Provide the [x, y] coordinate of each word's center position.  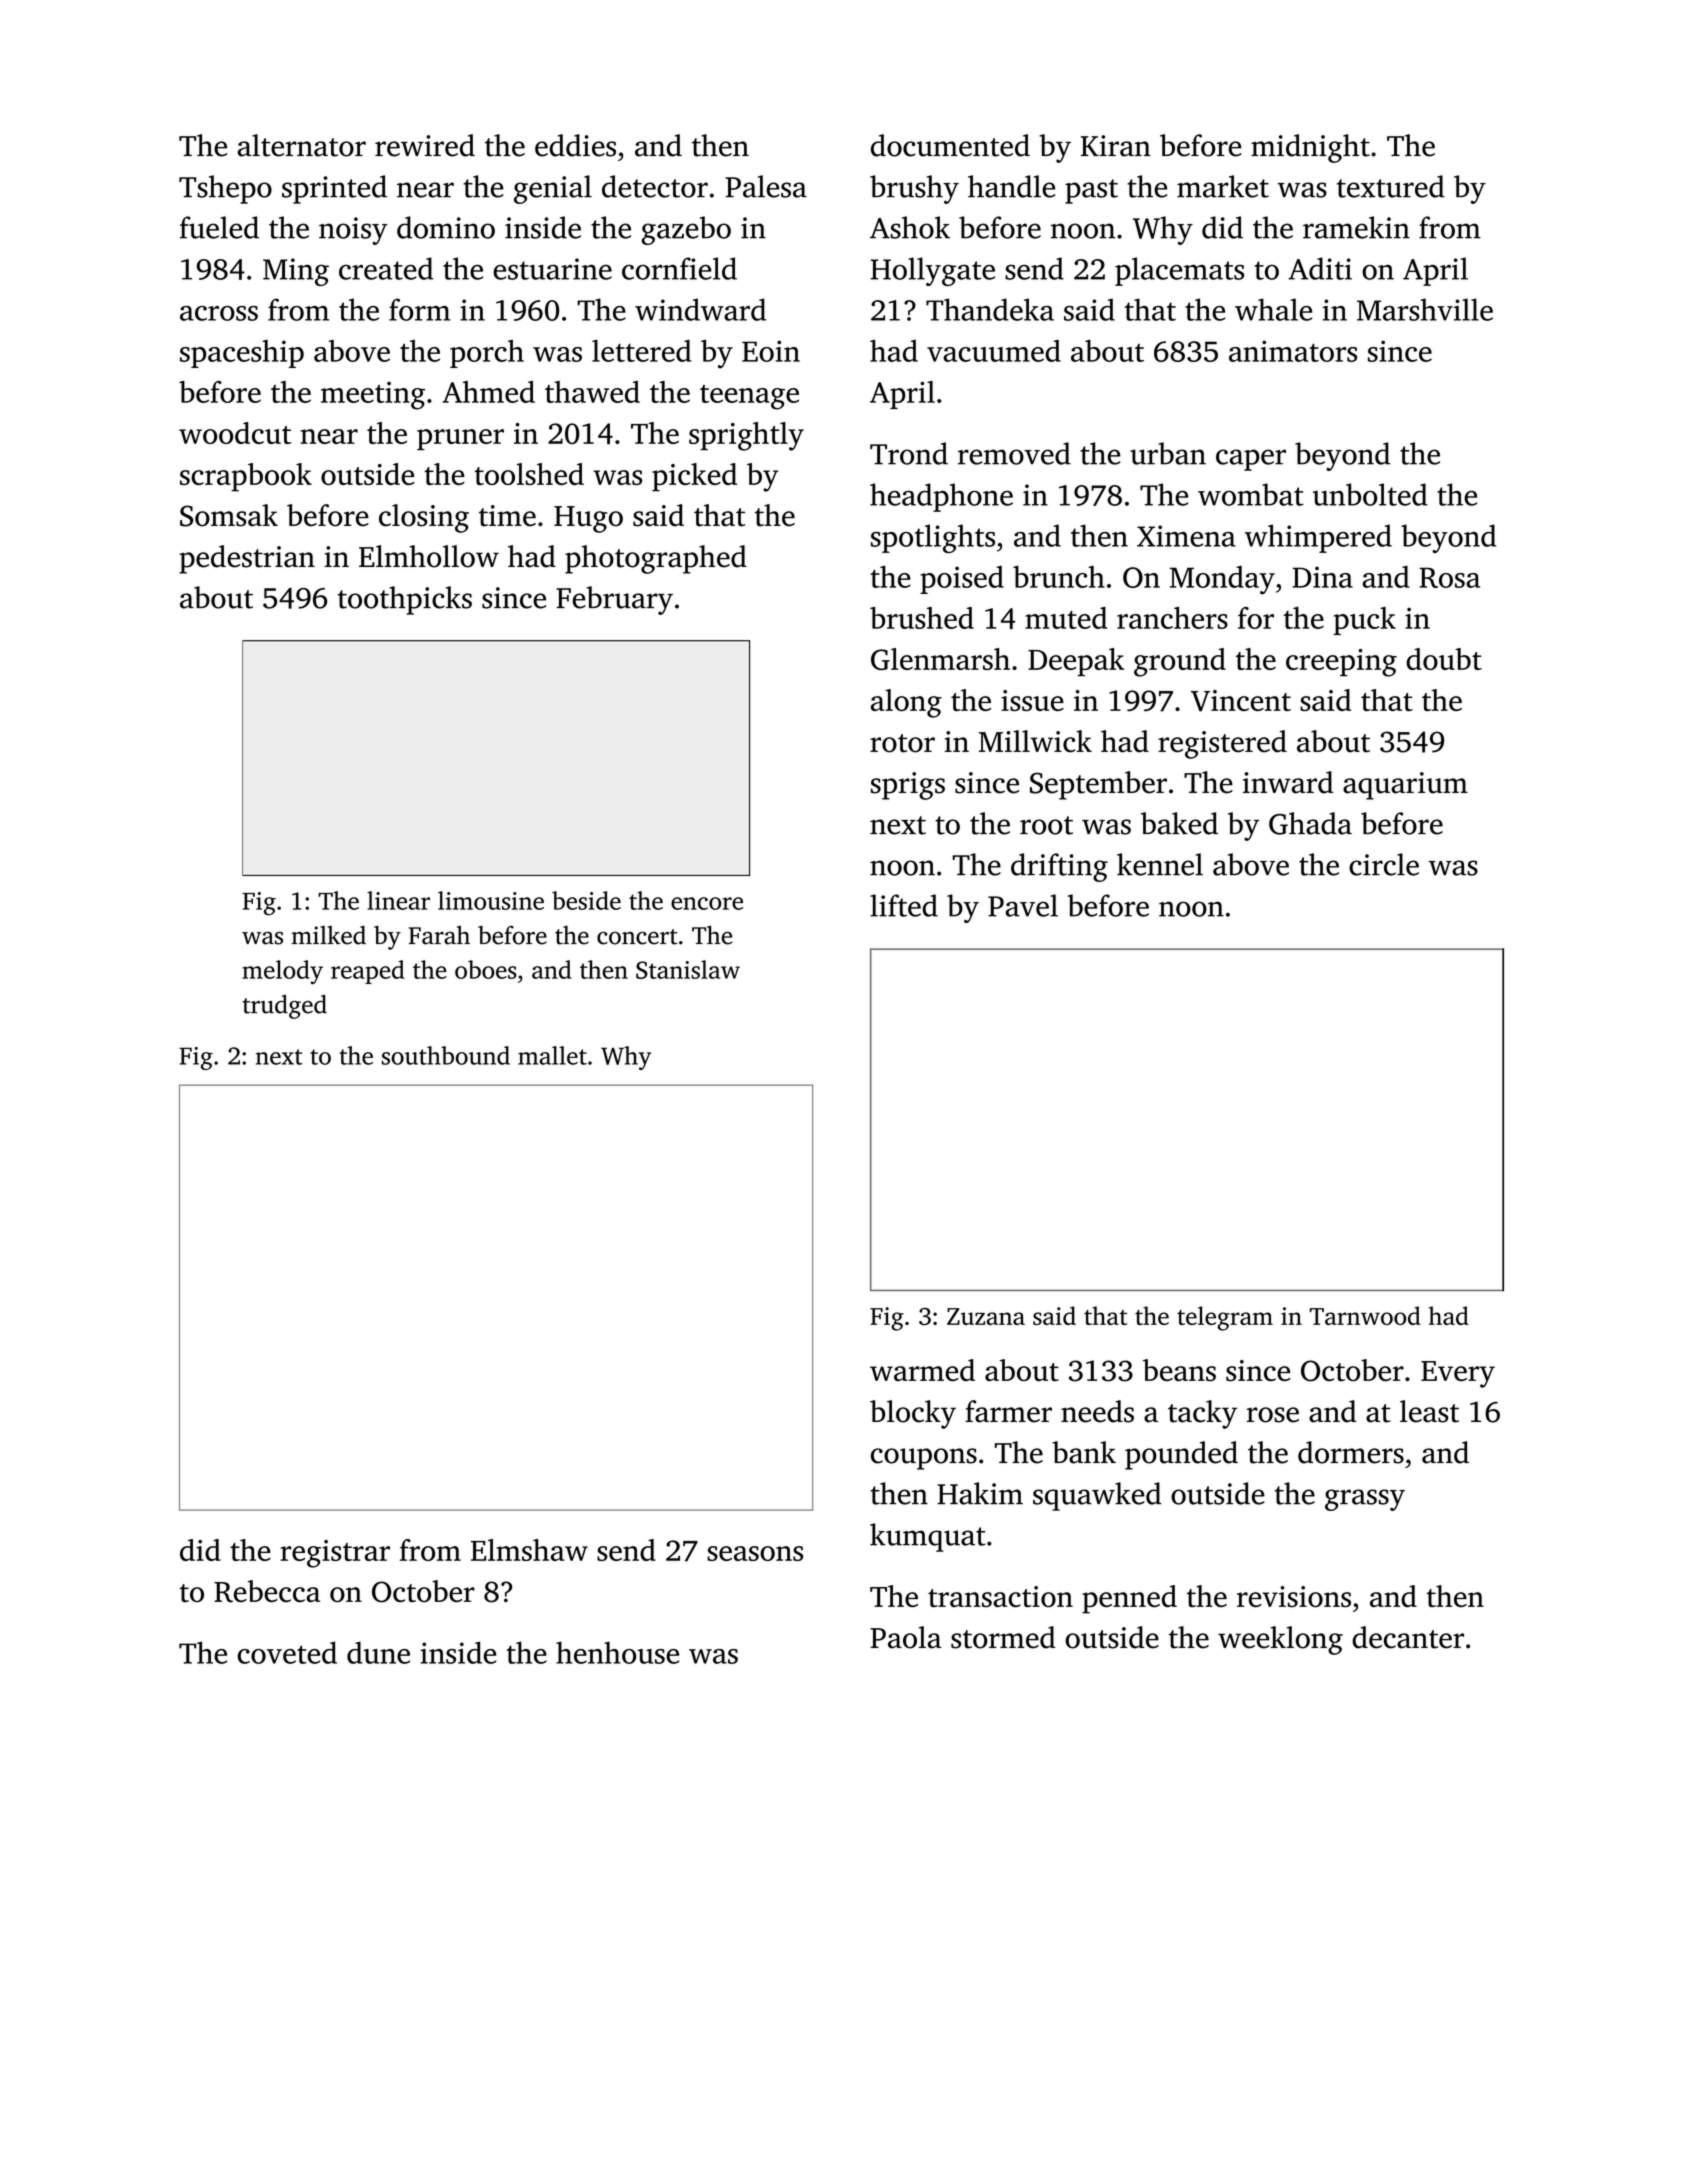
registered [1222, 744]
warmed [922, 1370]
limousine [491, 900]
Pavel [1023, 905]
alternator [301, 145]
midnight [1310, 148]
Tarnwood [1365, 1315]
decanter [1408, 1637]
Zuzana [986, 1316]
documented [950, 145]
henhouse [617, 1652]
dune [378, 1652]
